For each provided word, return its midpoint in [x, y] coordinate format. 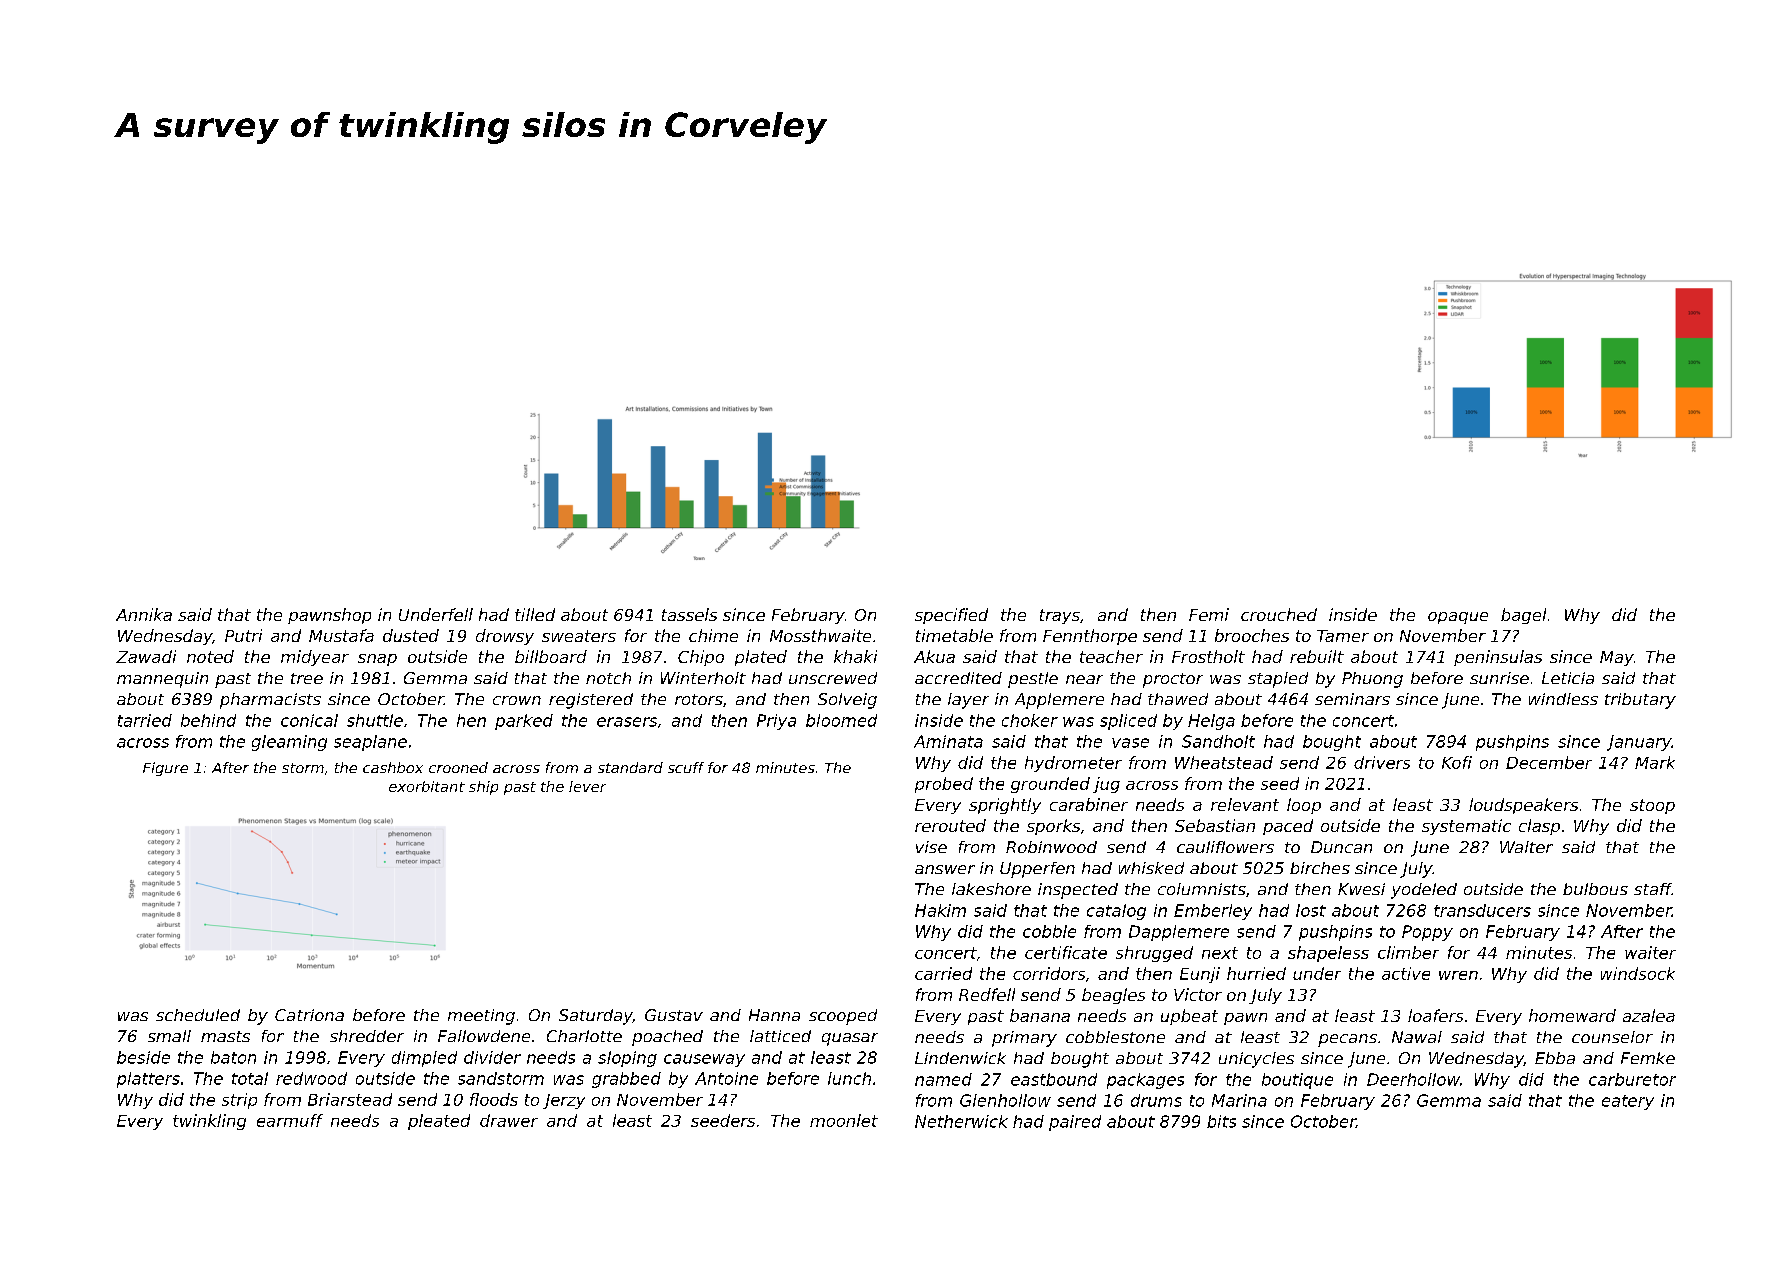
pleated [439, 1122]
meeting [481, 1017]
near [1084, 679]
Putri [243, 635]
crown [517, 700]
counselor [1612, 1037]
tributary [1640, 701]
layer [968, 701]
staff [1653, 889]
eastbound [1054, 1079]
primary [1024, 1039]
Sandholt [1218, 741]
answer [945, 869]
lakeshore [991, 889]
